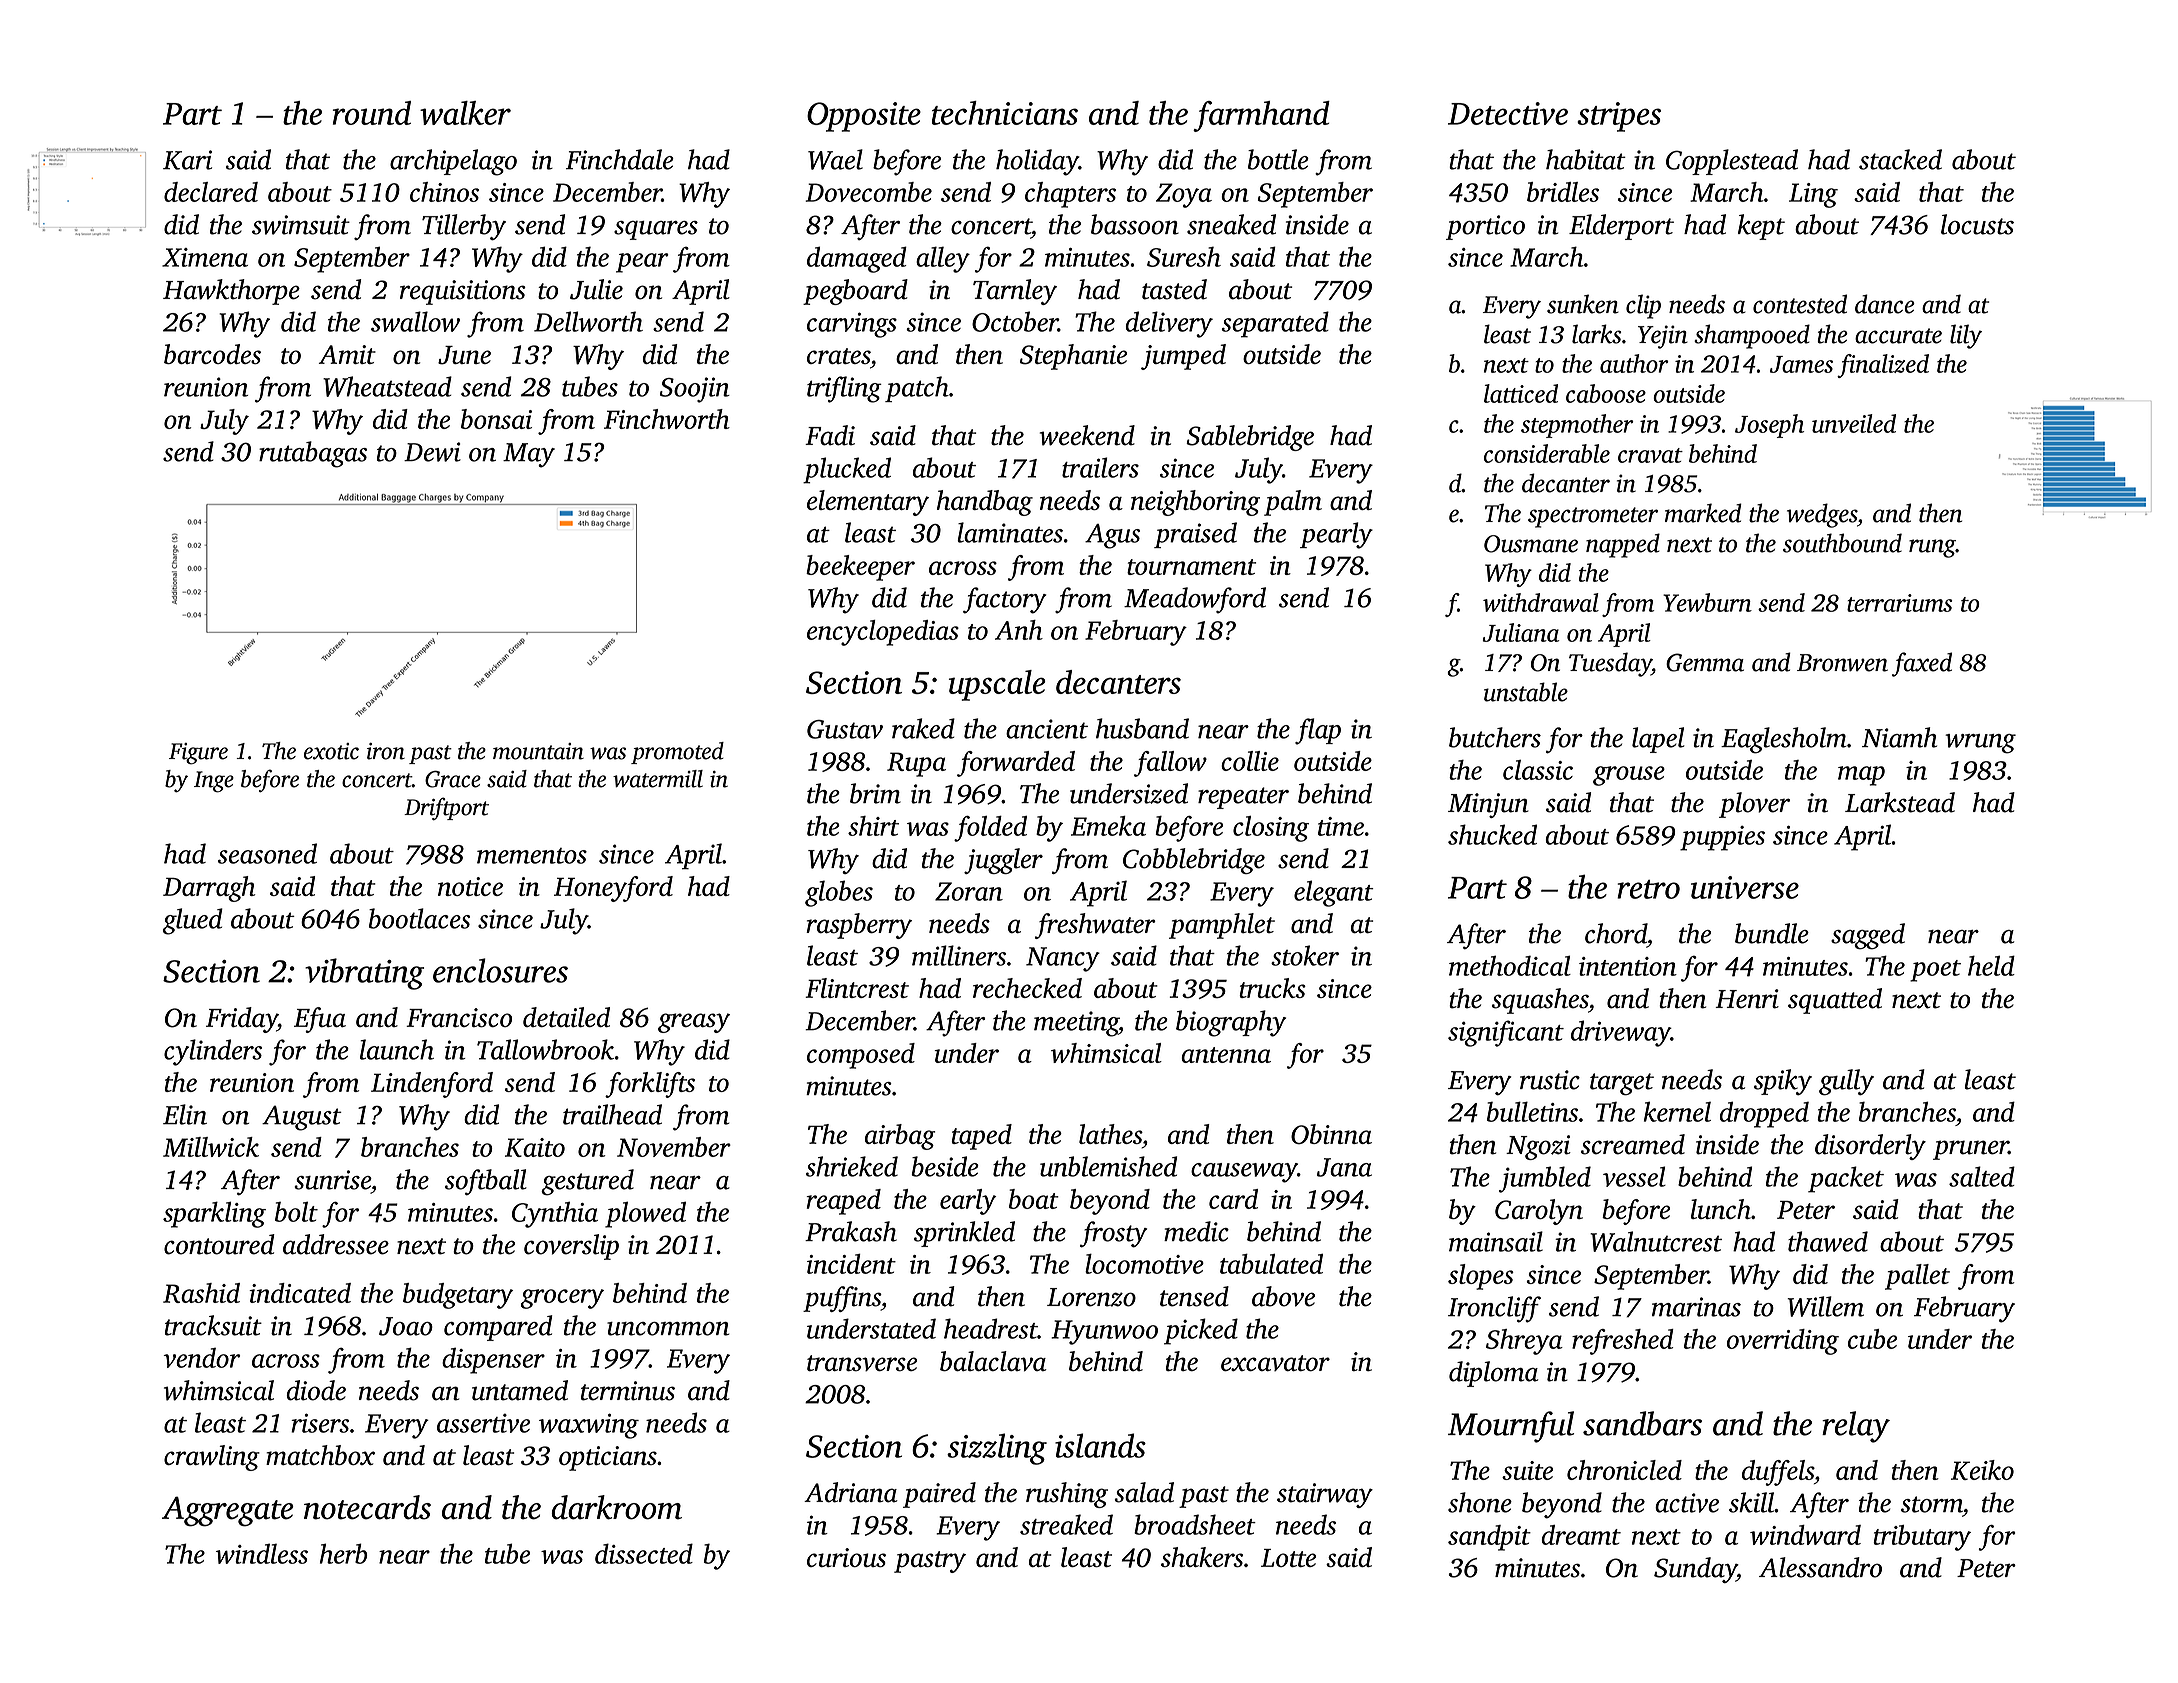 The image size is (2178, 1683). I want to click on clip, so click(1643, 306).
